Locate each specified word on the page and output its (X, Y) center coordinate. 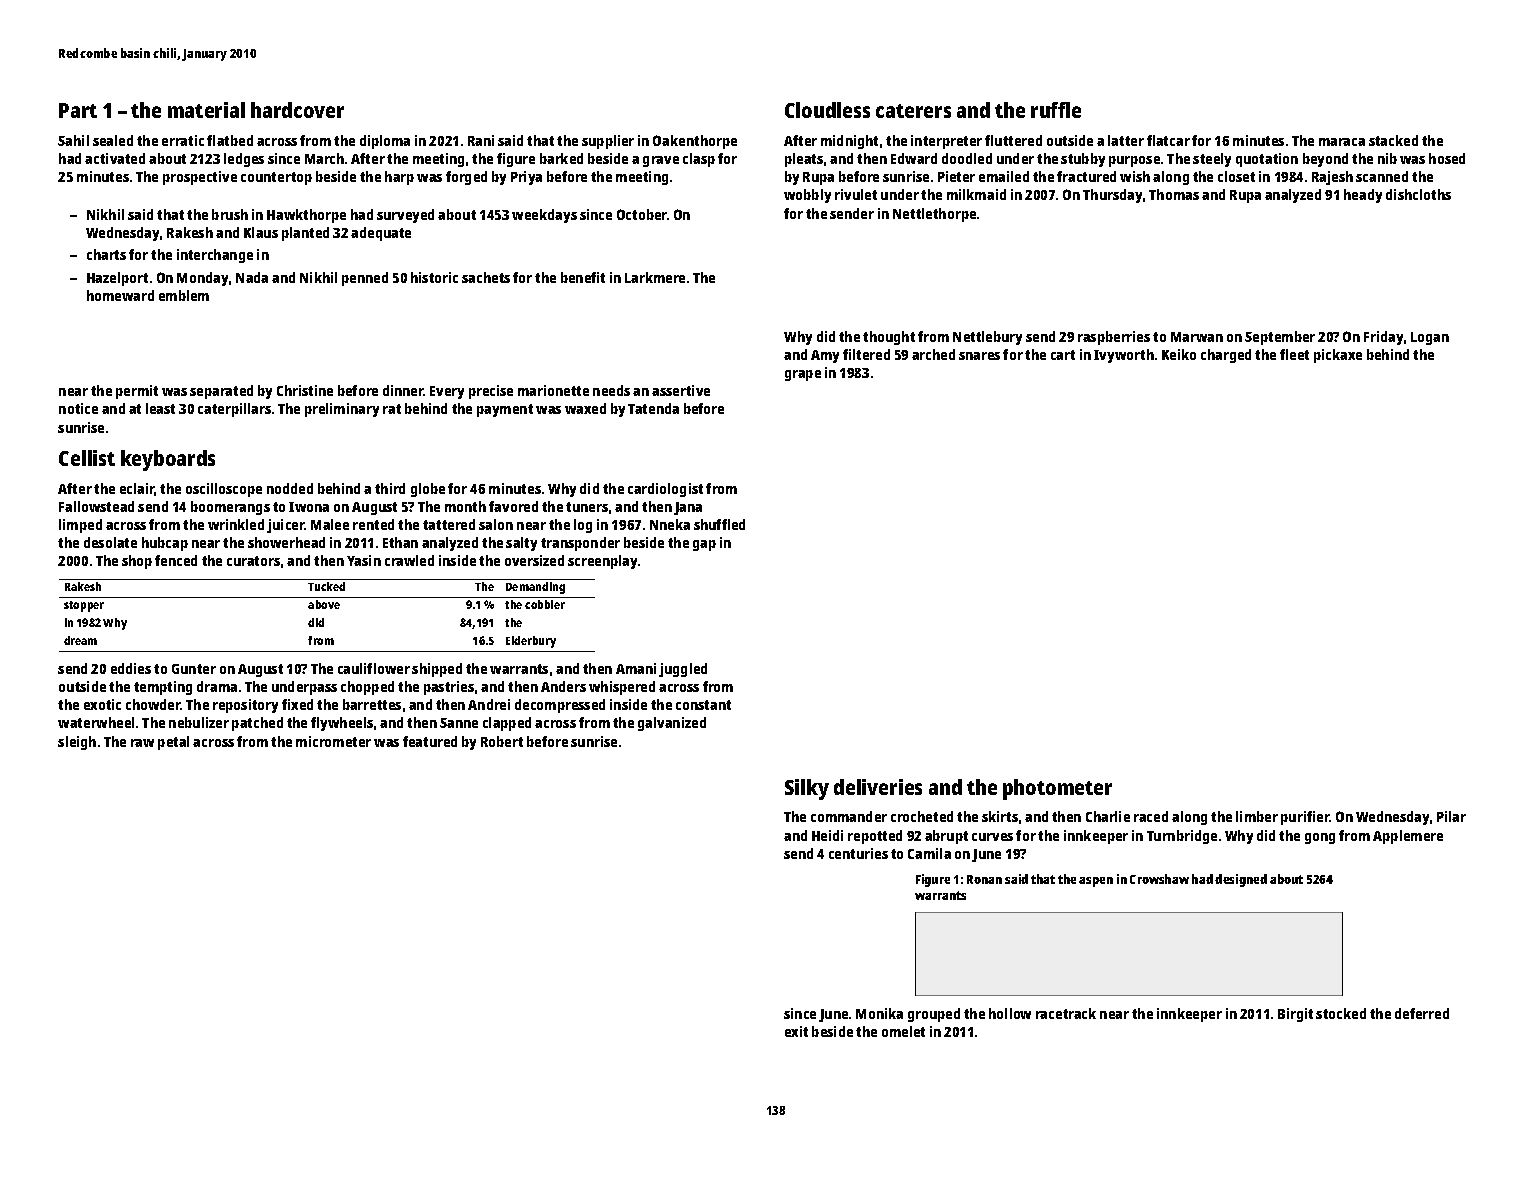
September (1280, 338)
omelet (903, 1031)
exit (796, 1031)
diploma (385, 142)
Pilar (1451, 816)
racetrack (1066, 1013)
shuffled (719, 524)
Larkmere (655, 277)
